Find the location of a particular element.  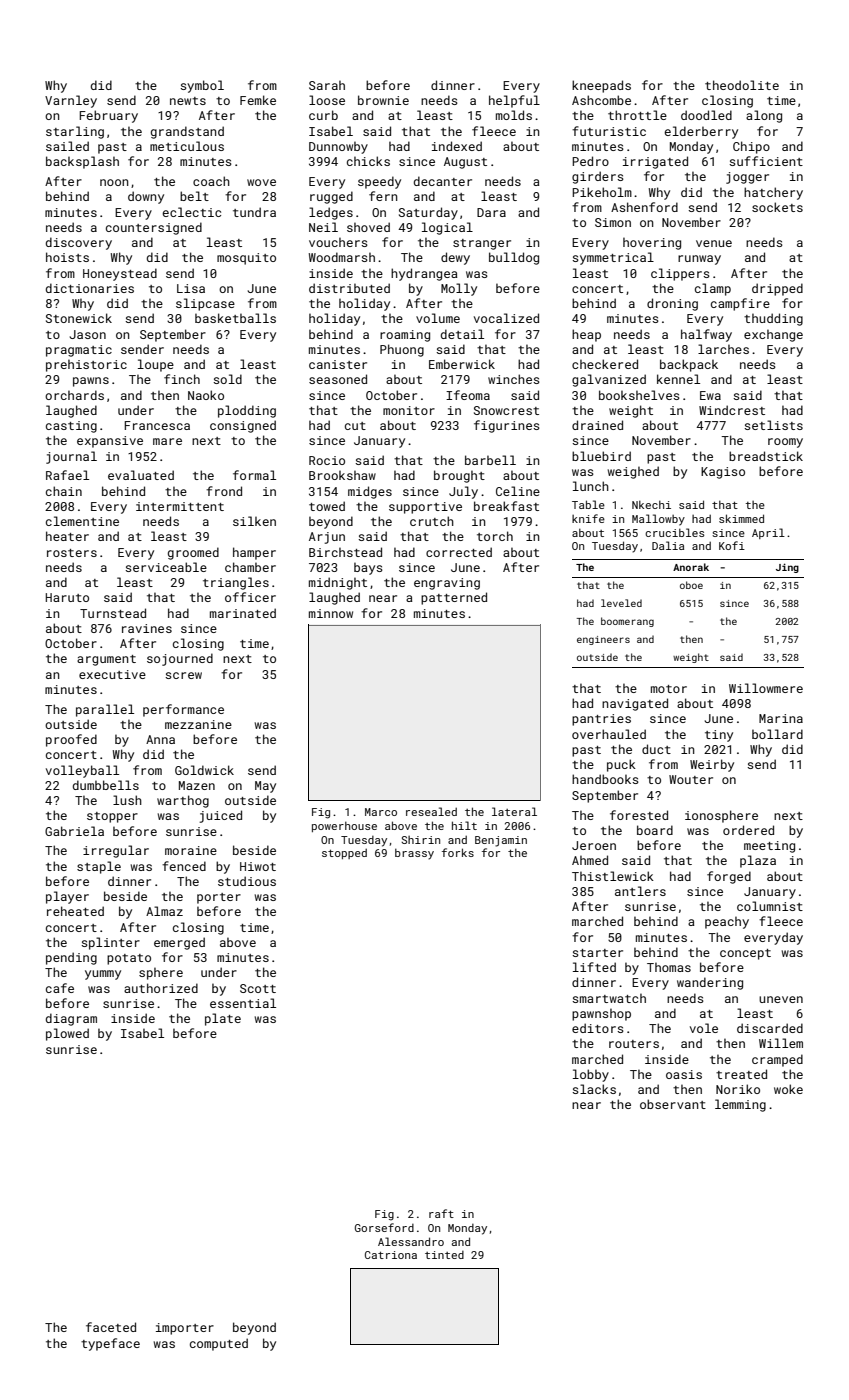

sojourned is located at coordinates (180, 659).
